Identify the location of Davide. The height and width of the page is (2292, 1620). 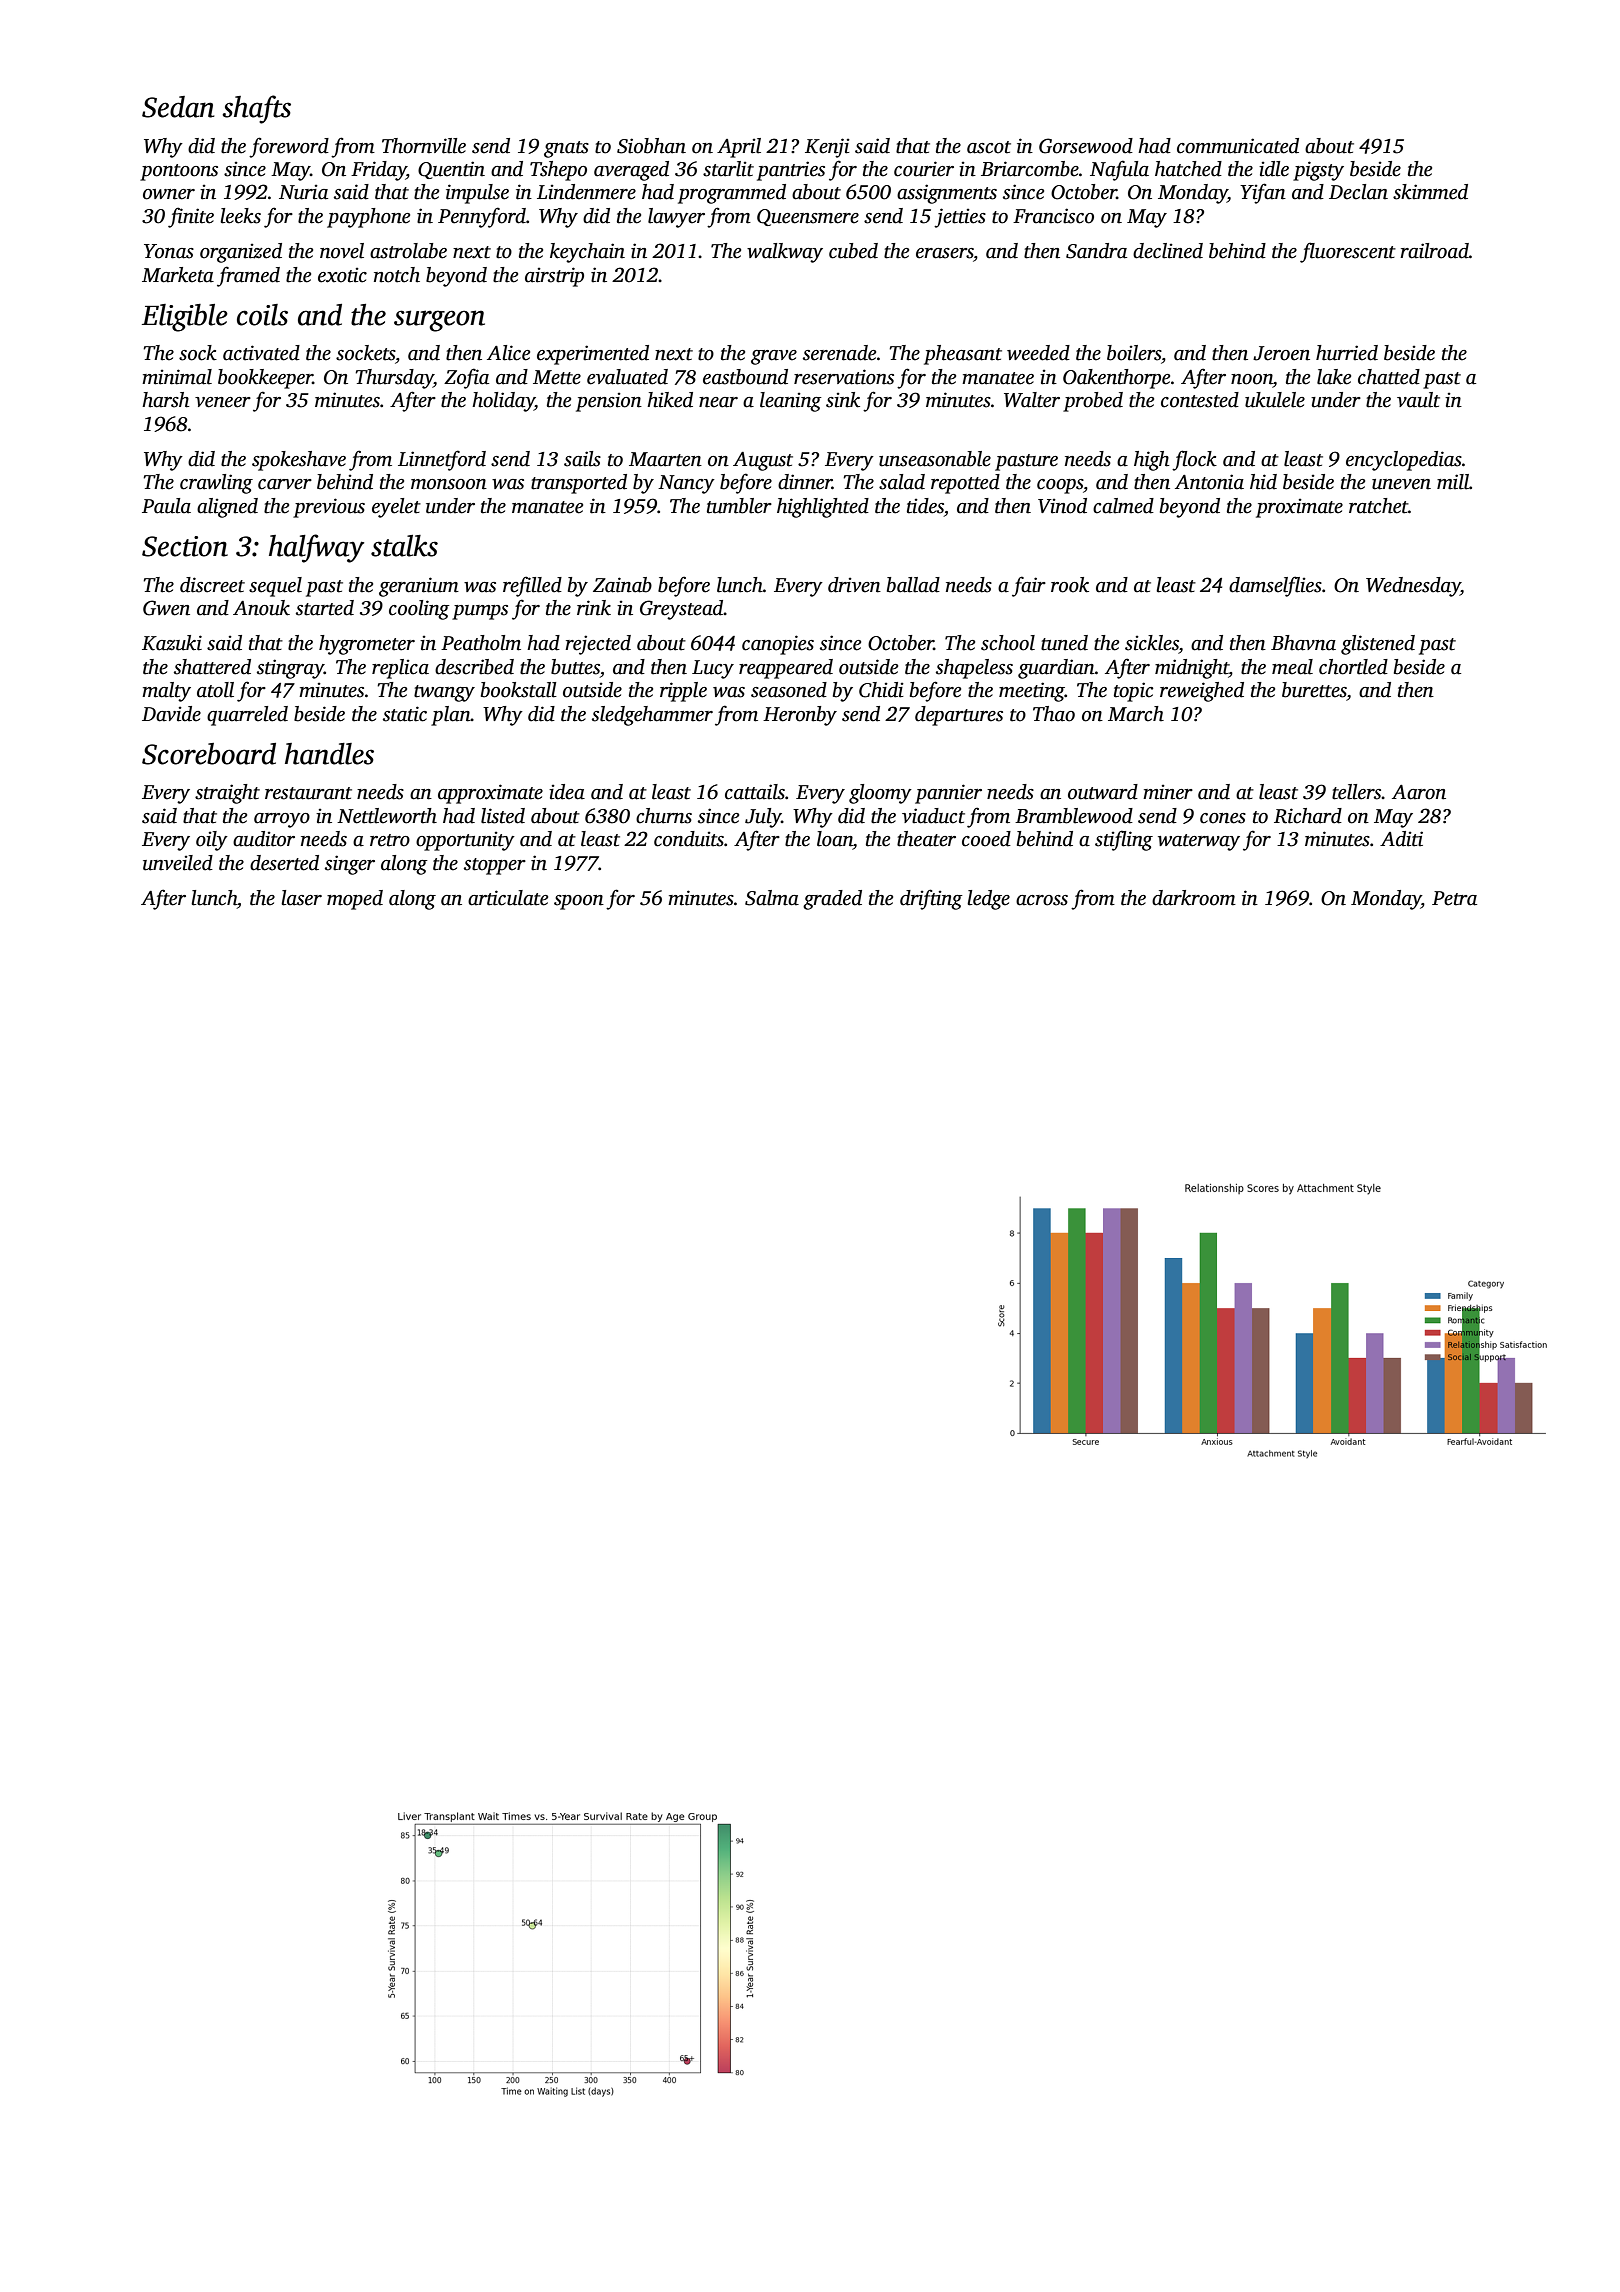
(171, 714).
